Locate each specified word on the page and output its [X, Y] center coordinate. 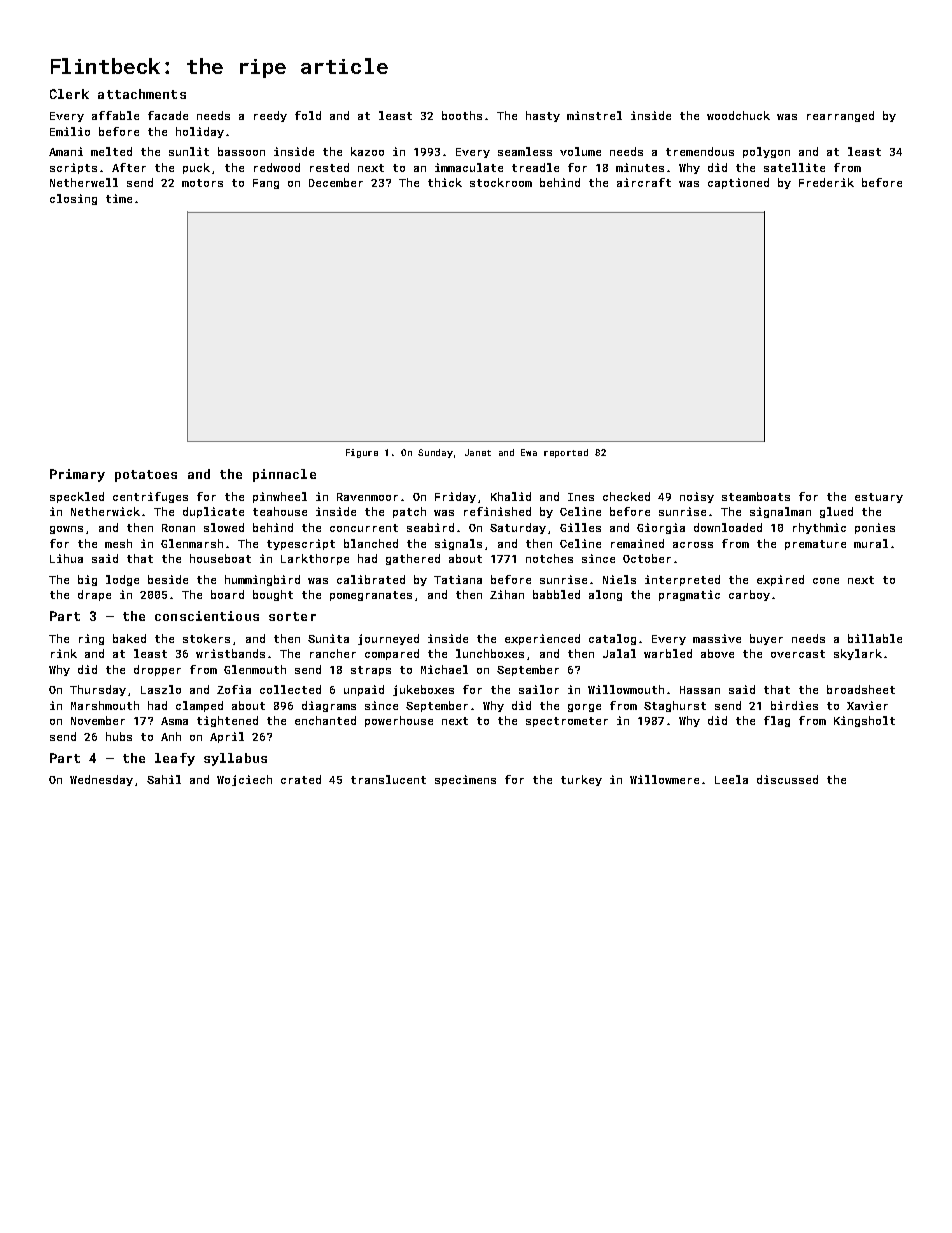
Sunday [435, 453]
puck [196, 168]
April [227, 737]
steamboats [756, 496]
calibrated [371, 579]
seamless [525, 151]
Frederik [826, 182]
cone [826, 581]
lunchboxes [490, 653]
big [87, 580]
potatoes [146, 476]
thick [445, 182]
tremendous [700, 151]
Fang [266, 184]
